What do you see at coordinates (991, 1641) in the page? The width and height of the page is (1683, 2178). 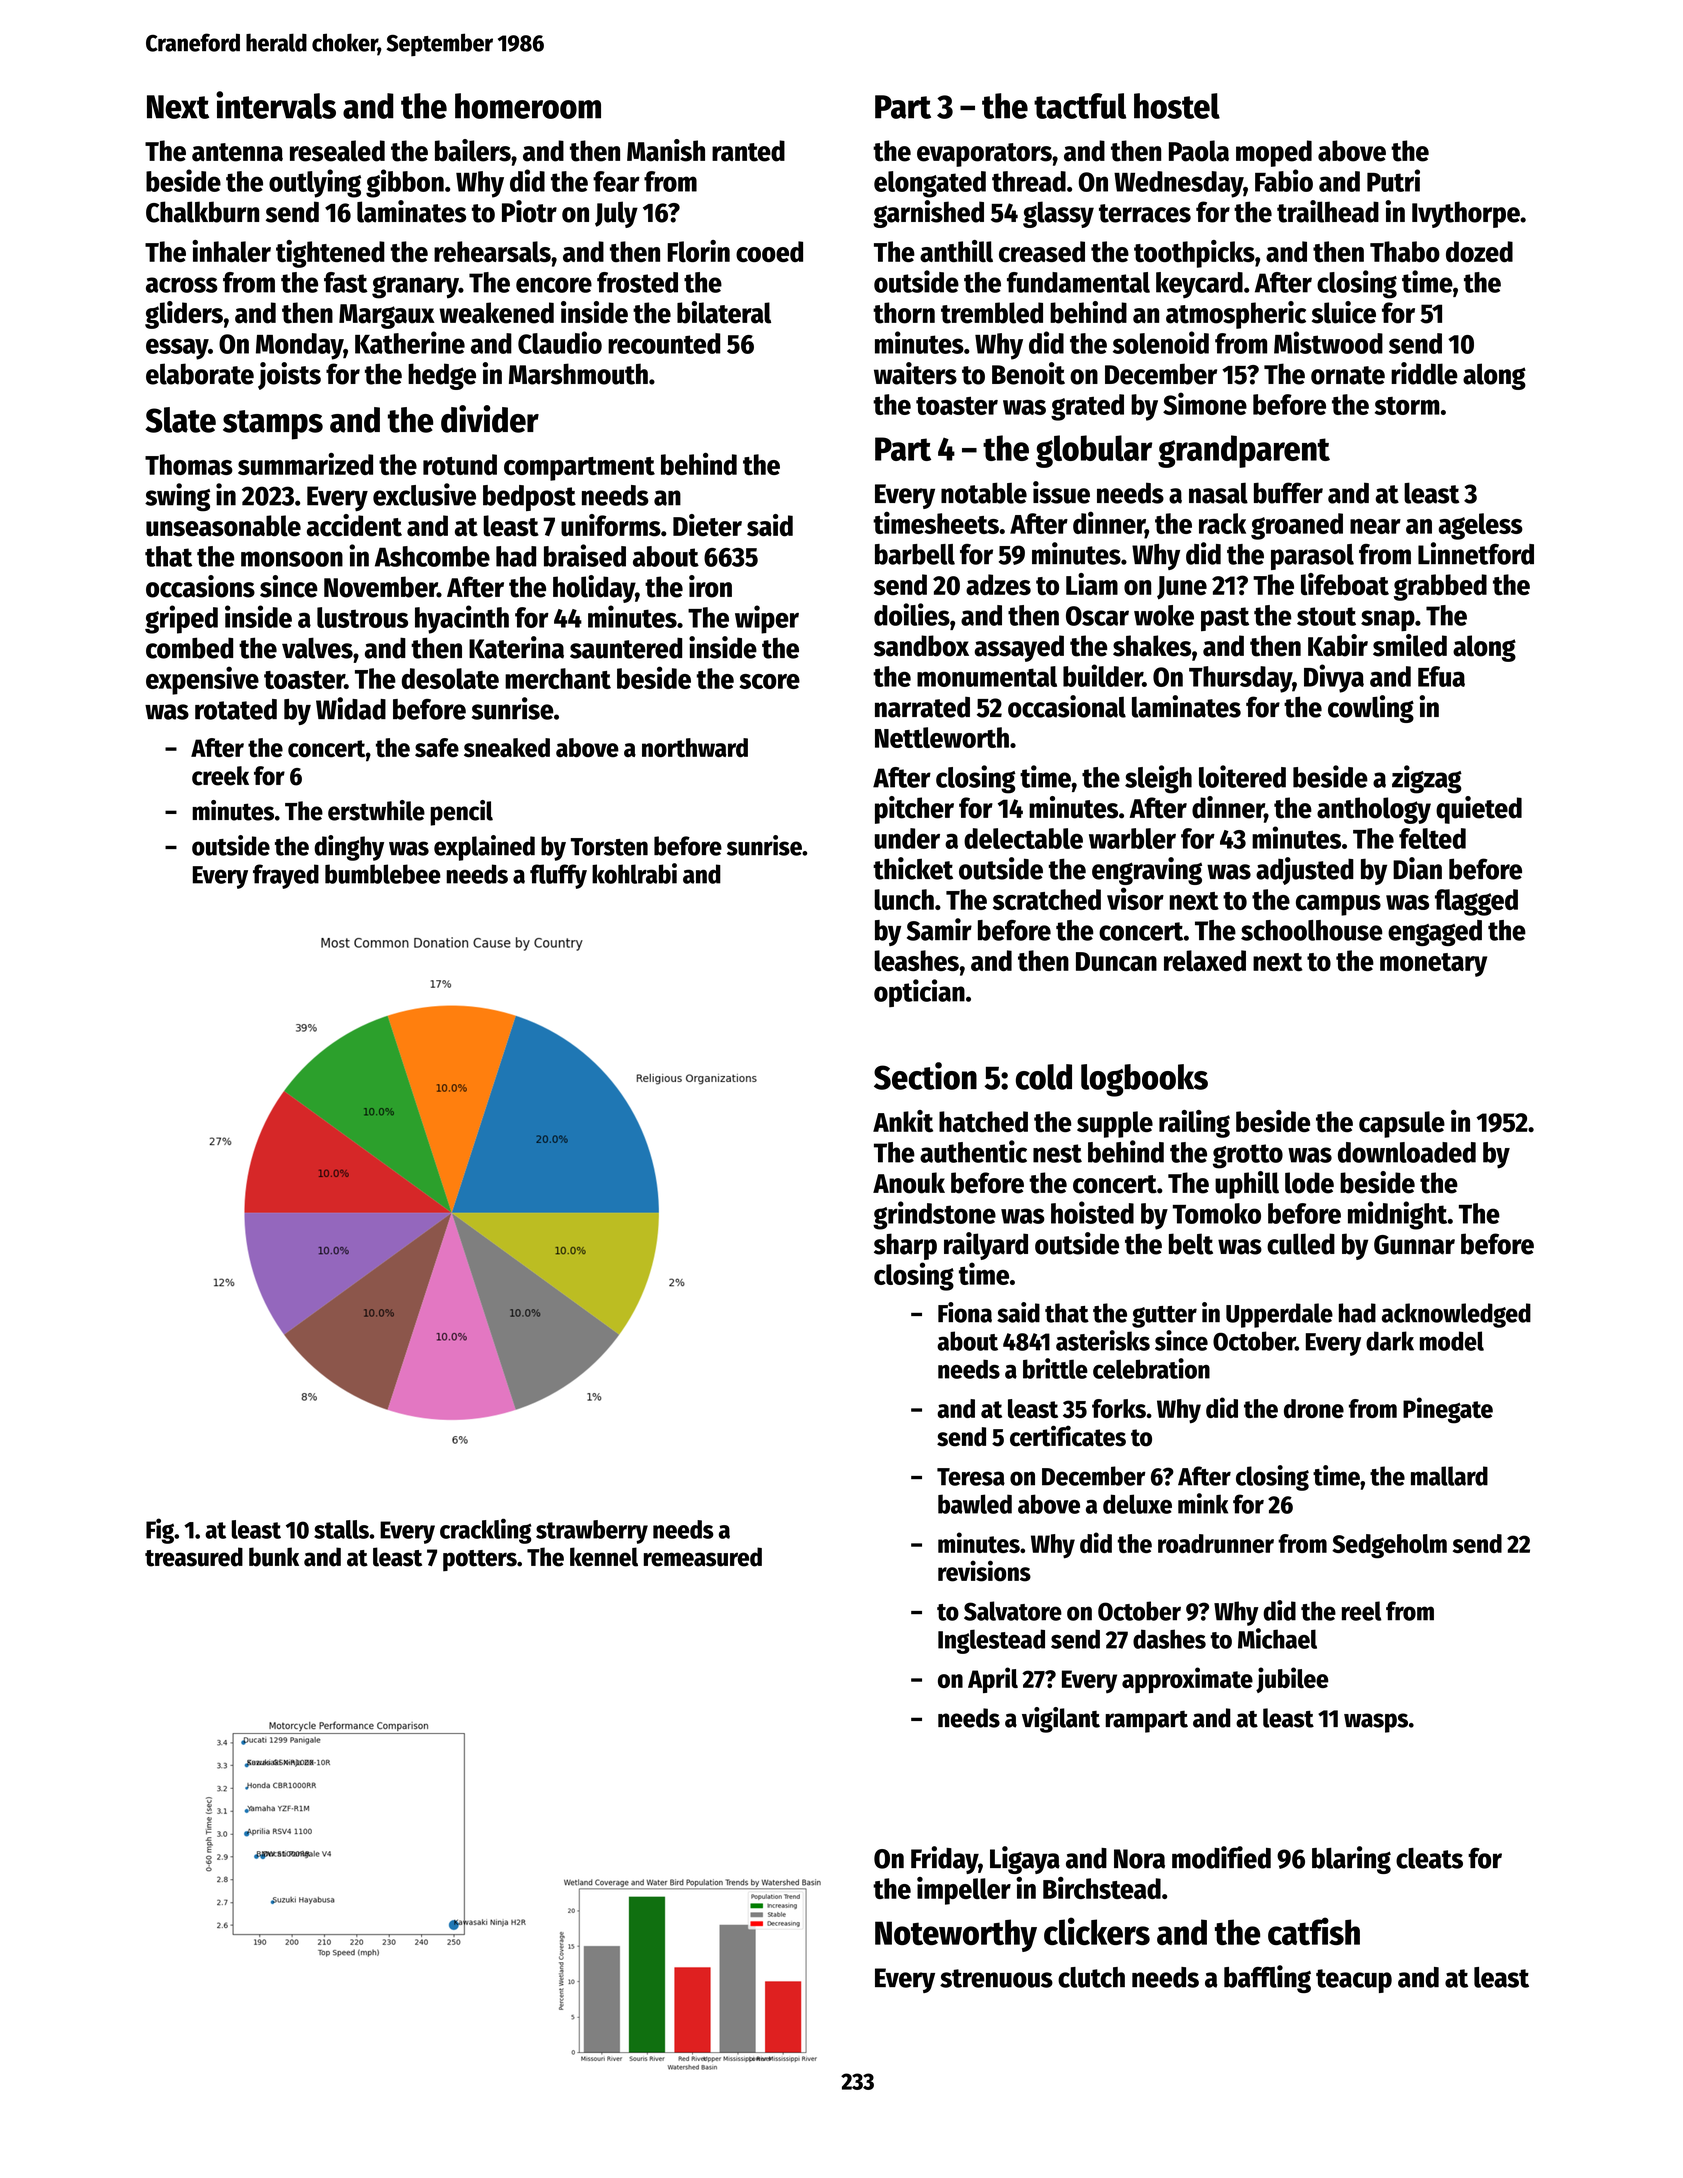 I see `Inglestead` at bounding box center [991, 1641].
